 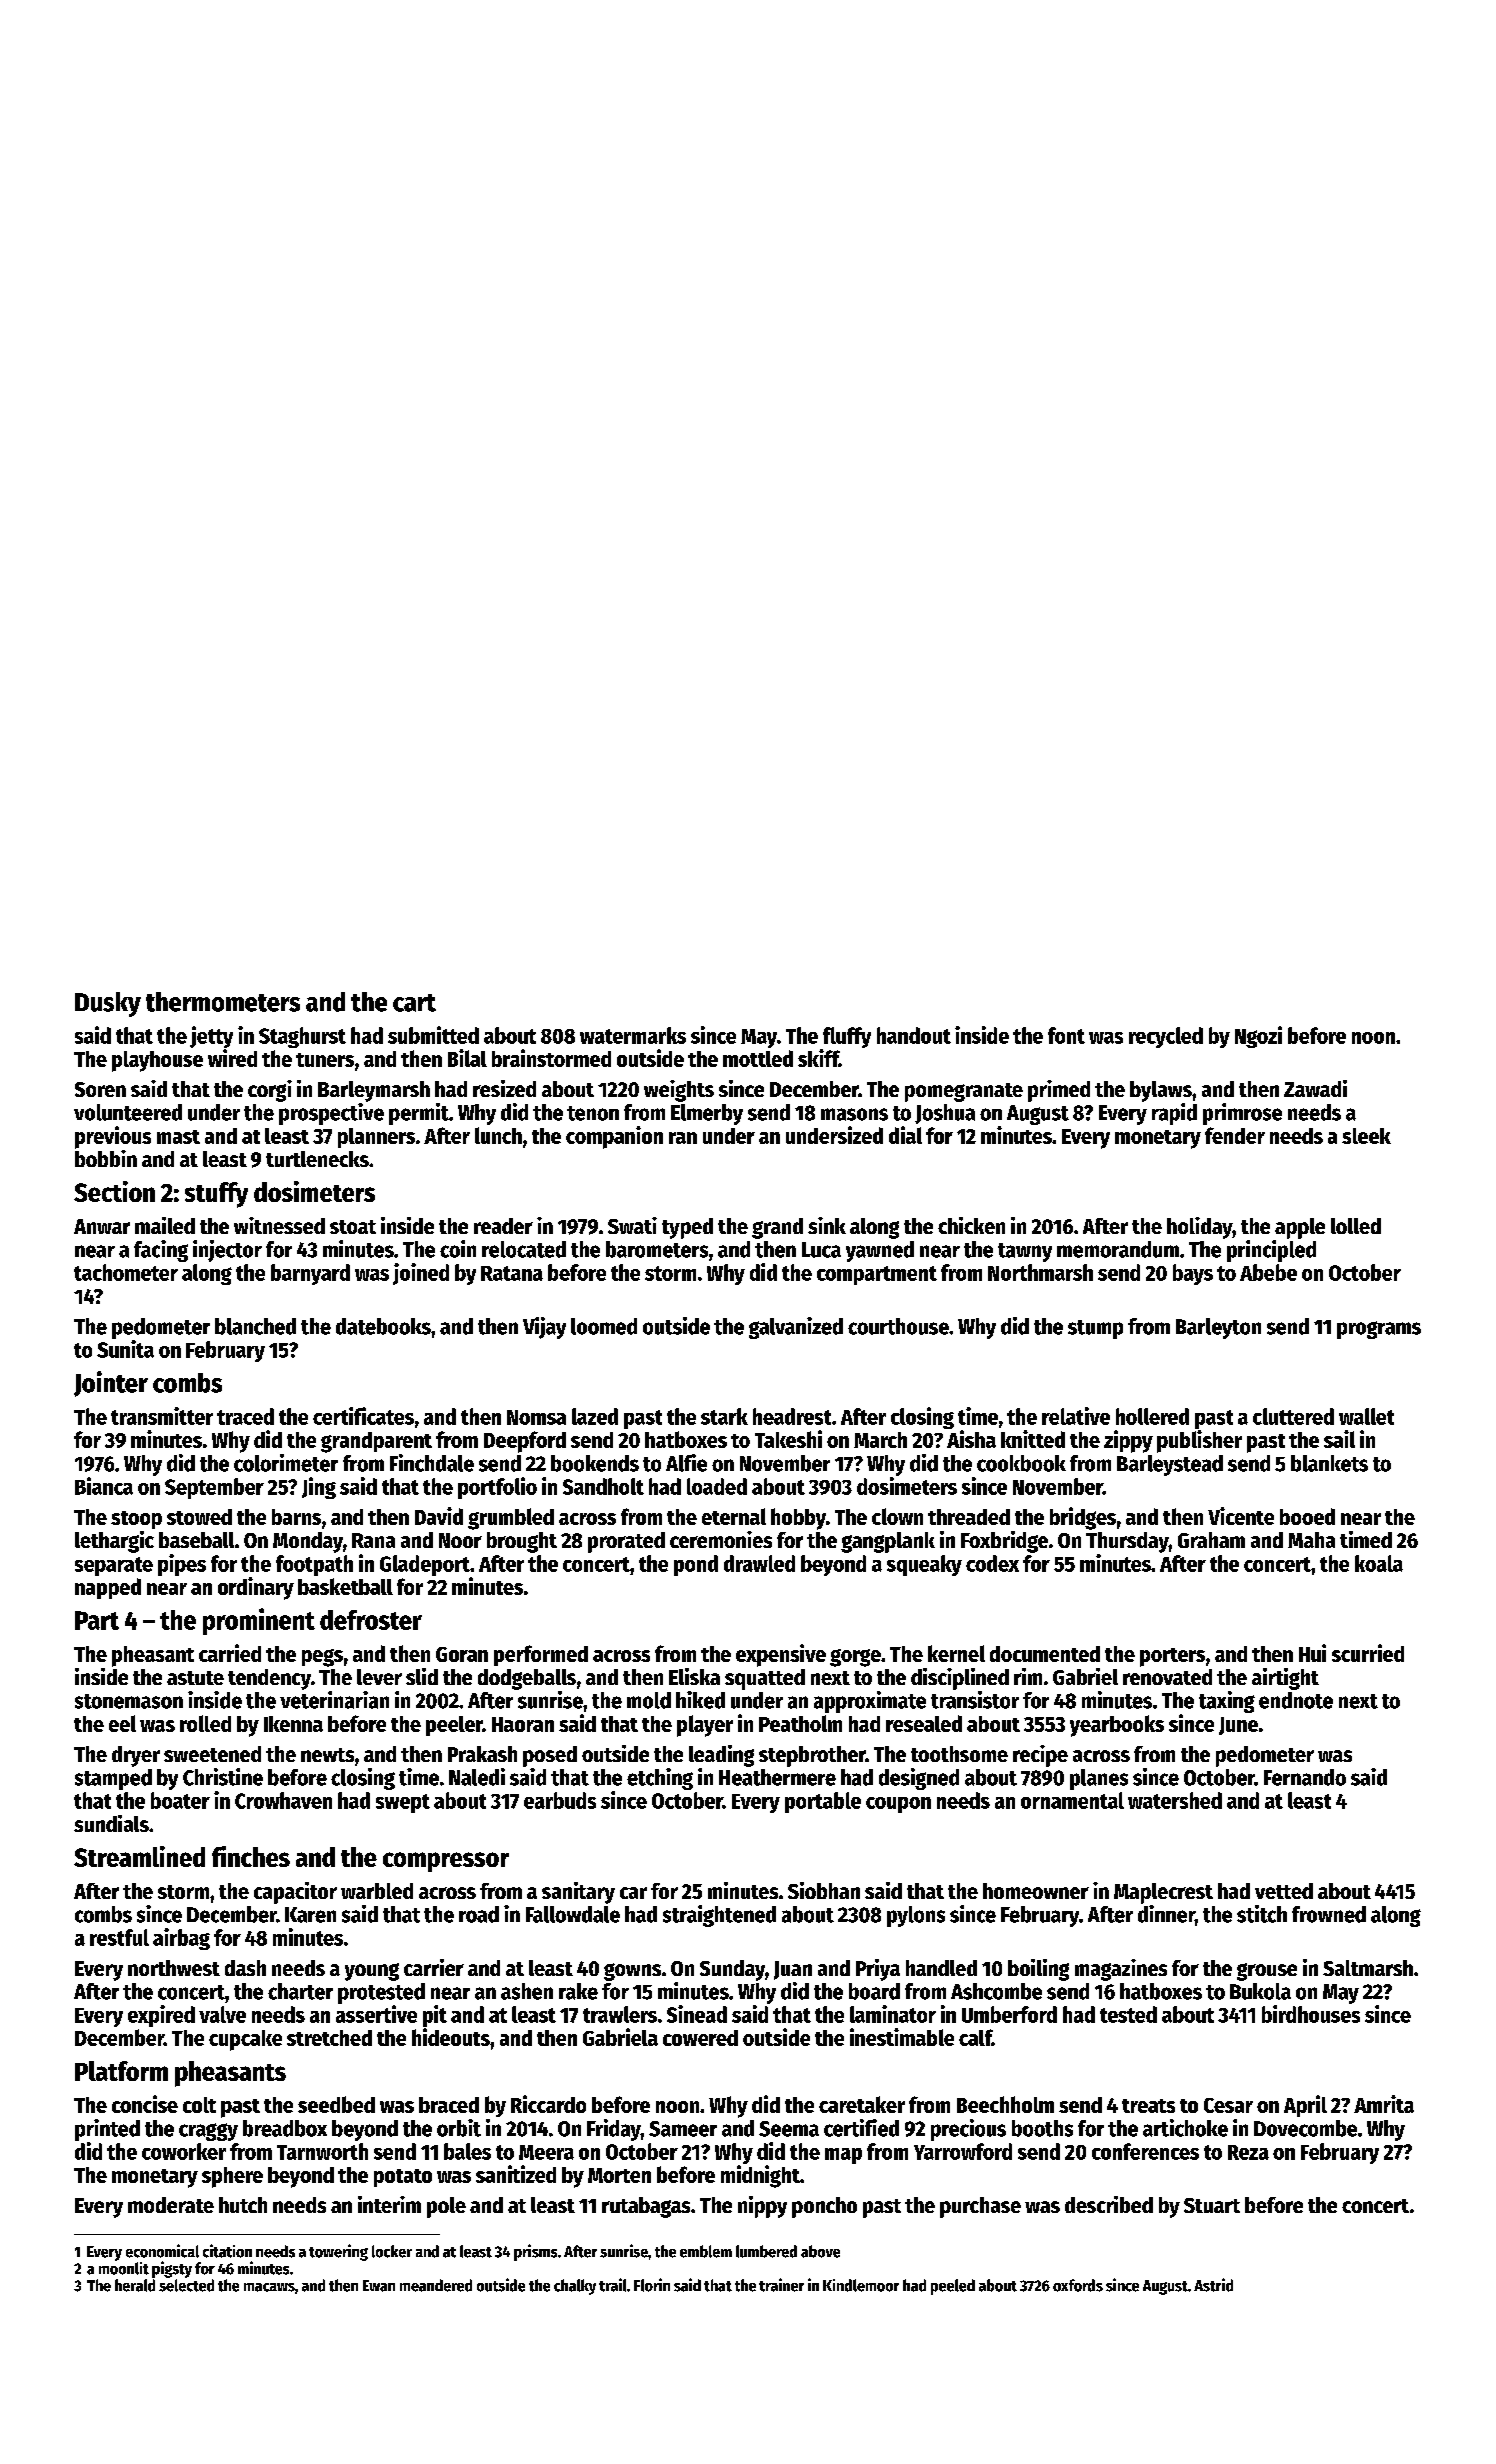 I want to click on Yarrowford, so click(x=963, y=2151).
